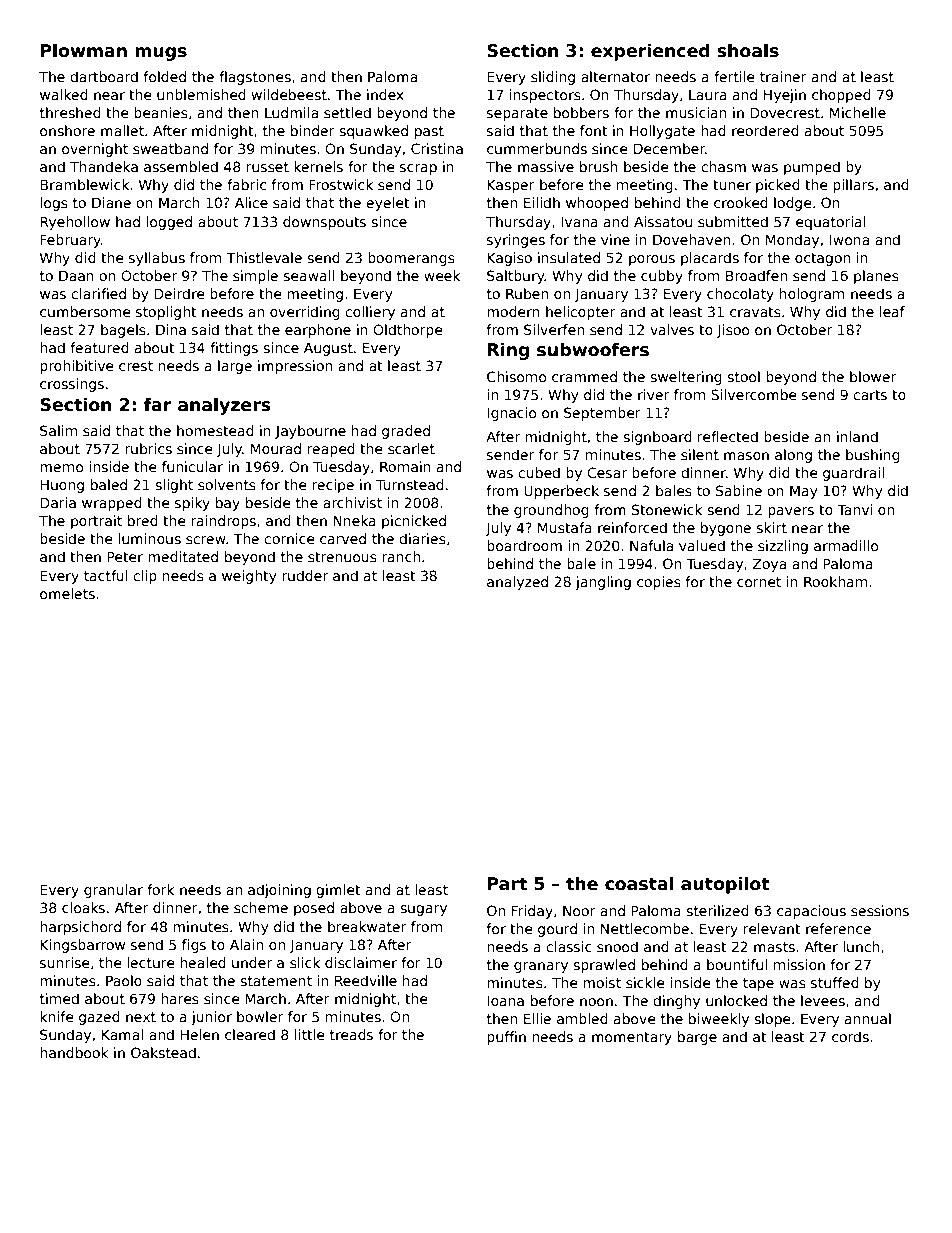 This screenshot has height=1233, width=952. I want to click on Eilidh, so click(542, 202).
